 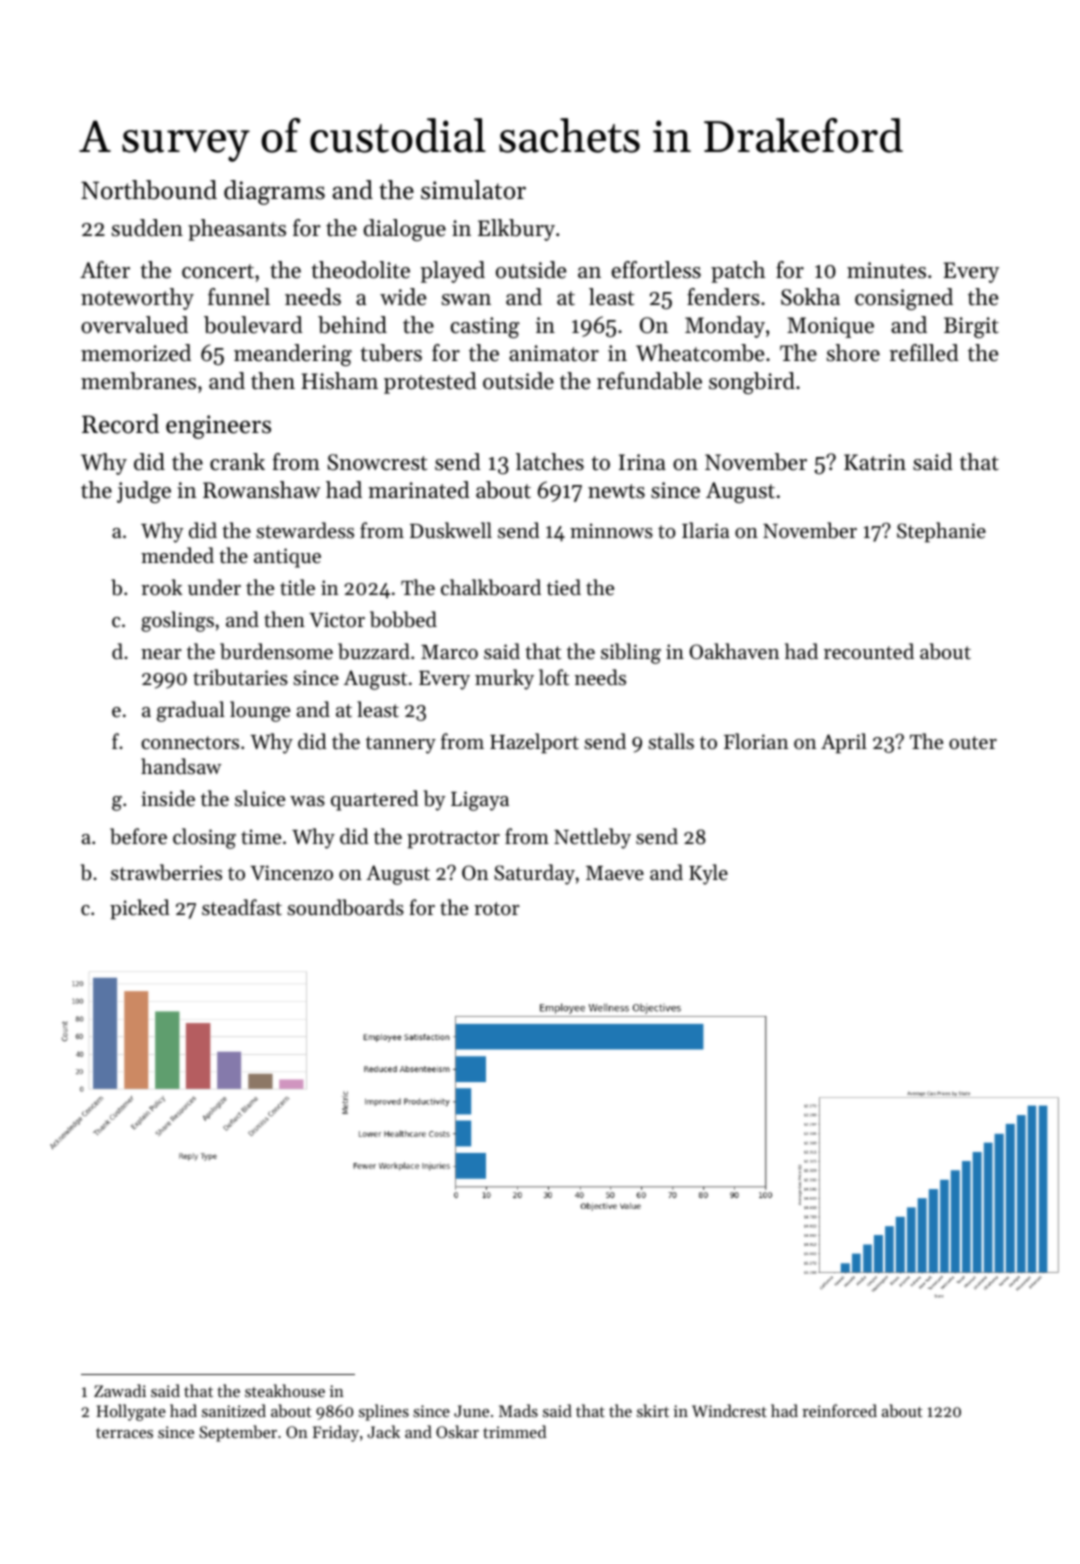 I want to click on Hollygate, so click(x=131, y=1412).
